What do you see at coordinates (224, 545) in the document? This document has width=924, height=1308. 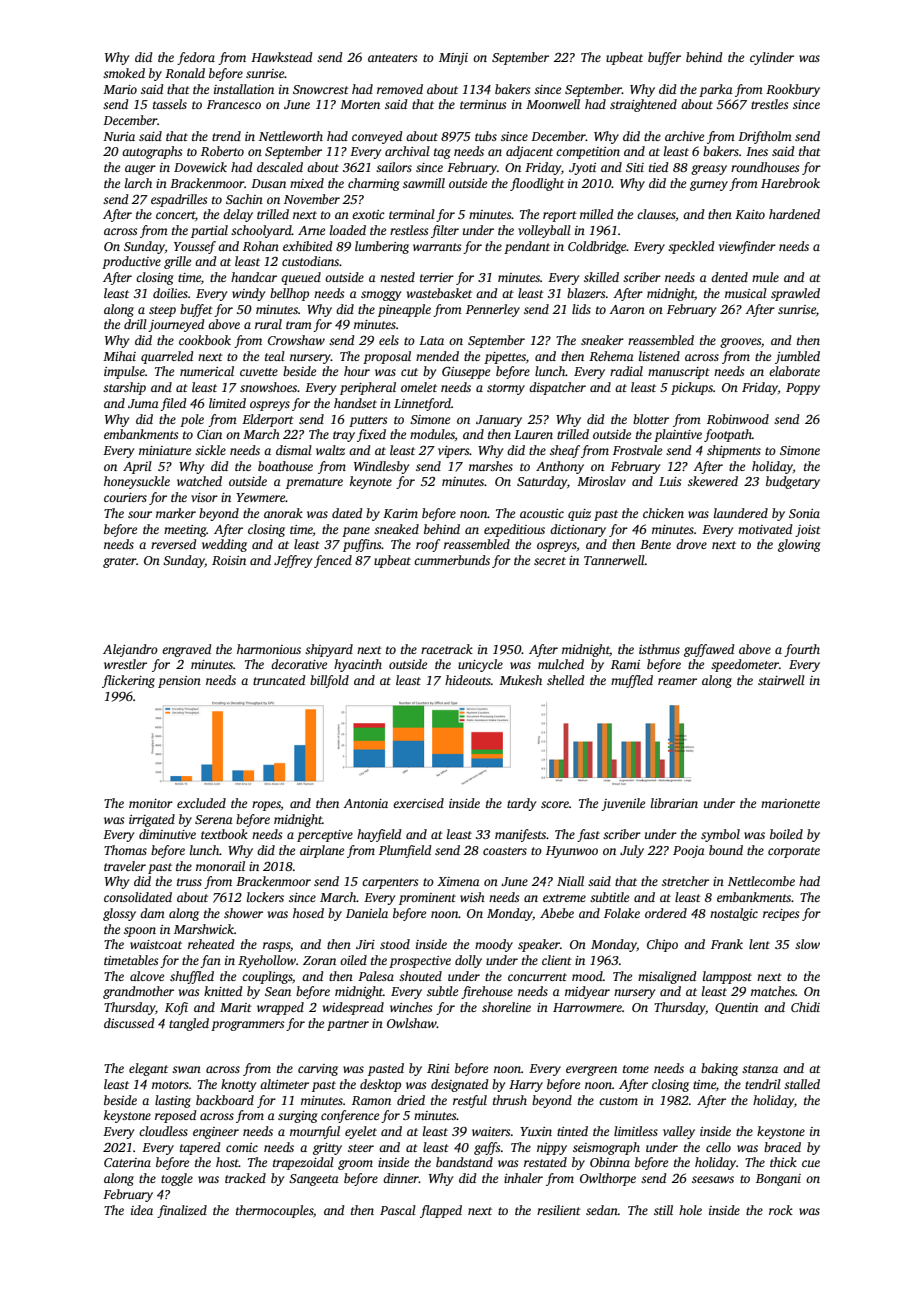 I see `wedding` at bounding box center [224, 545].
